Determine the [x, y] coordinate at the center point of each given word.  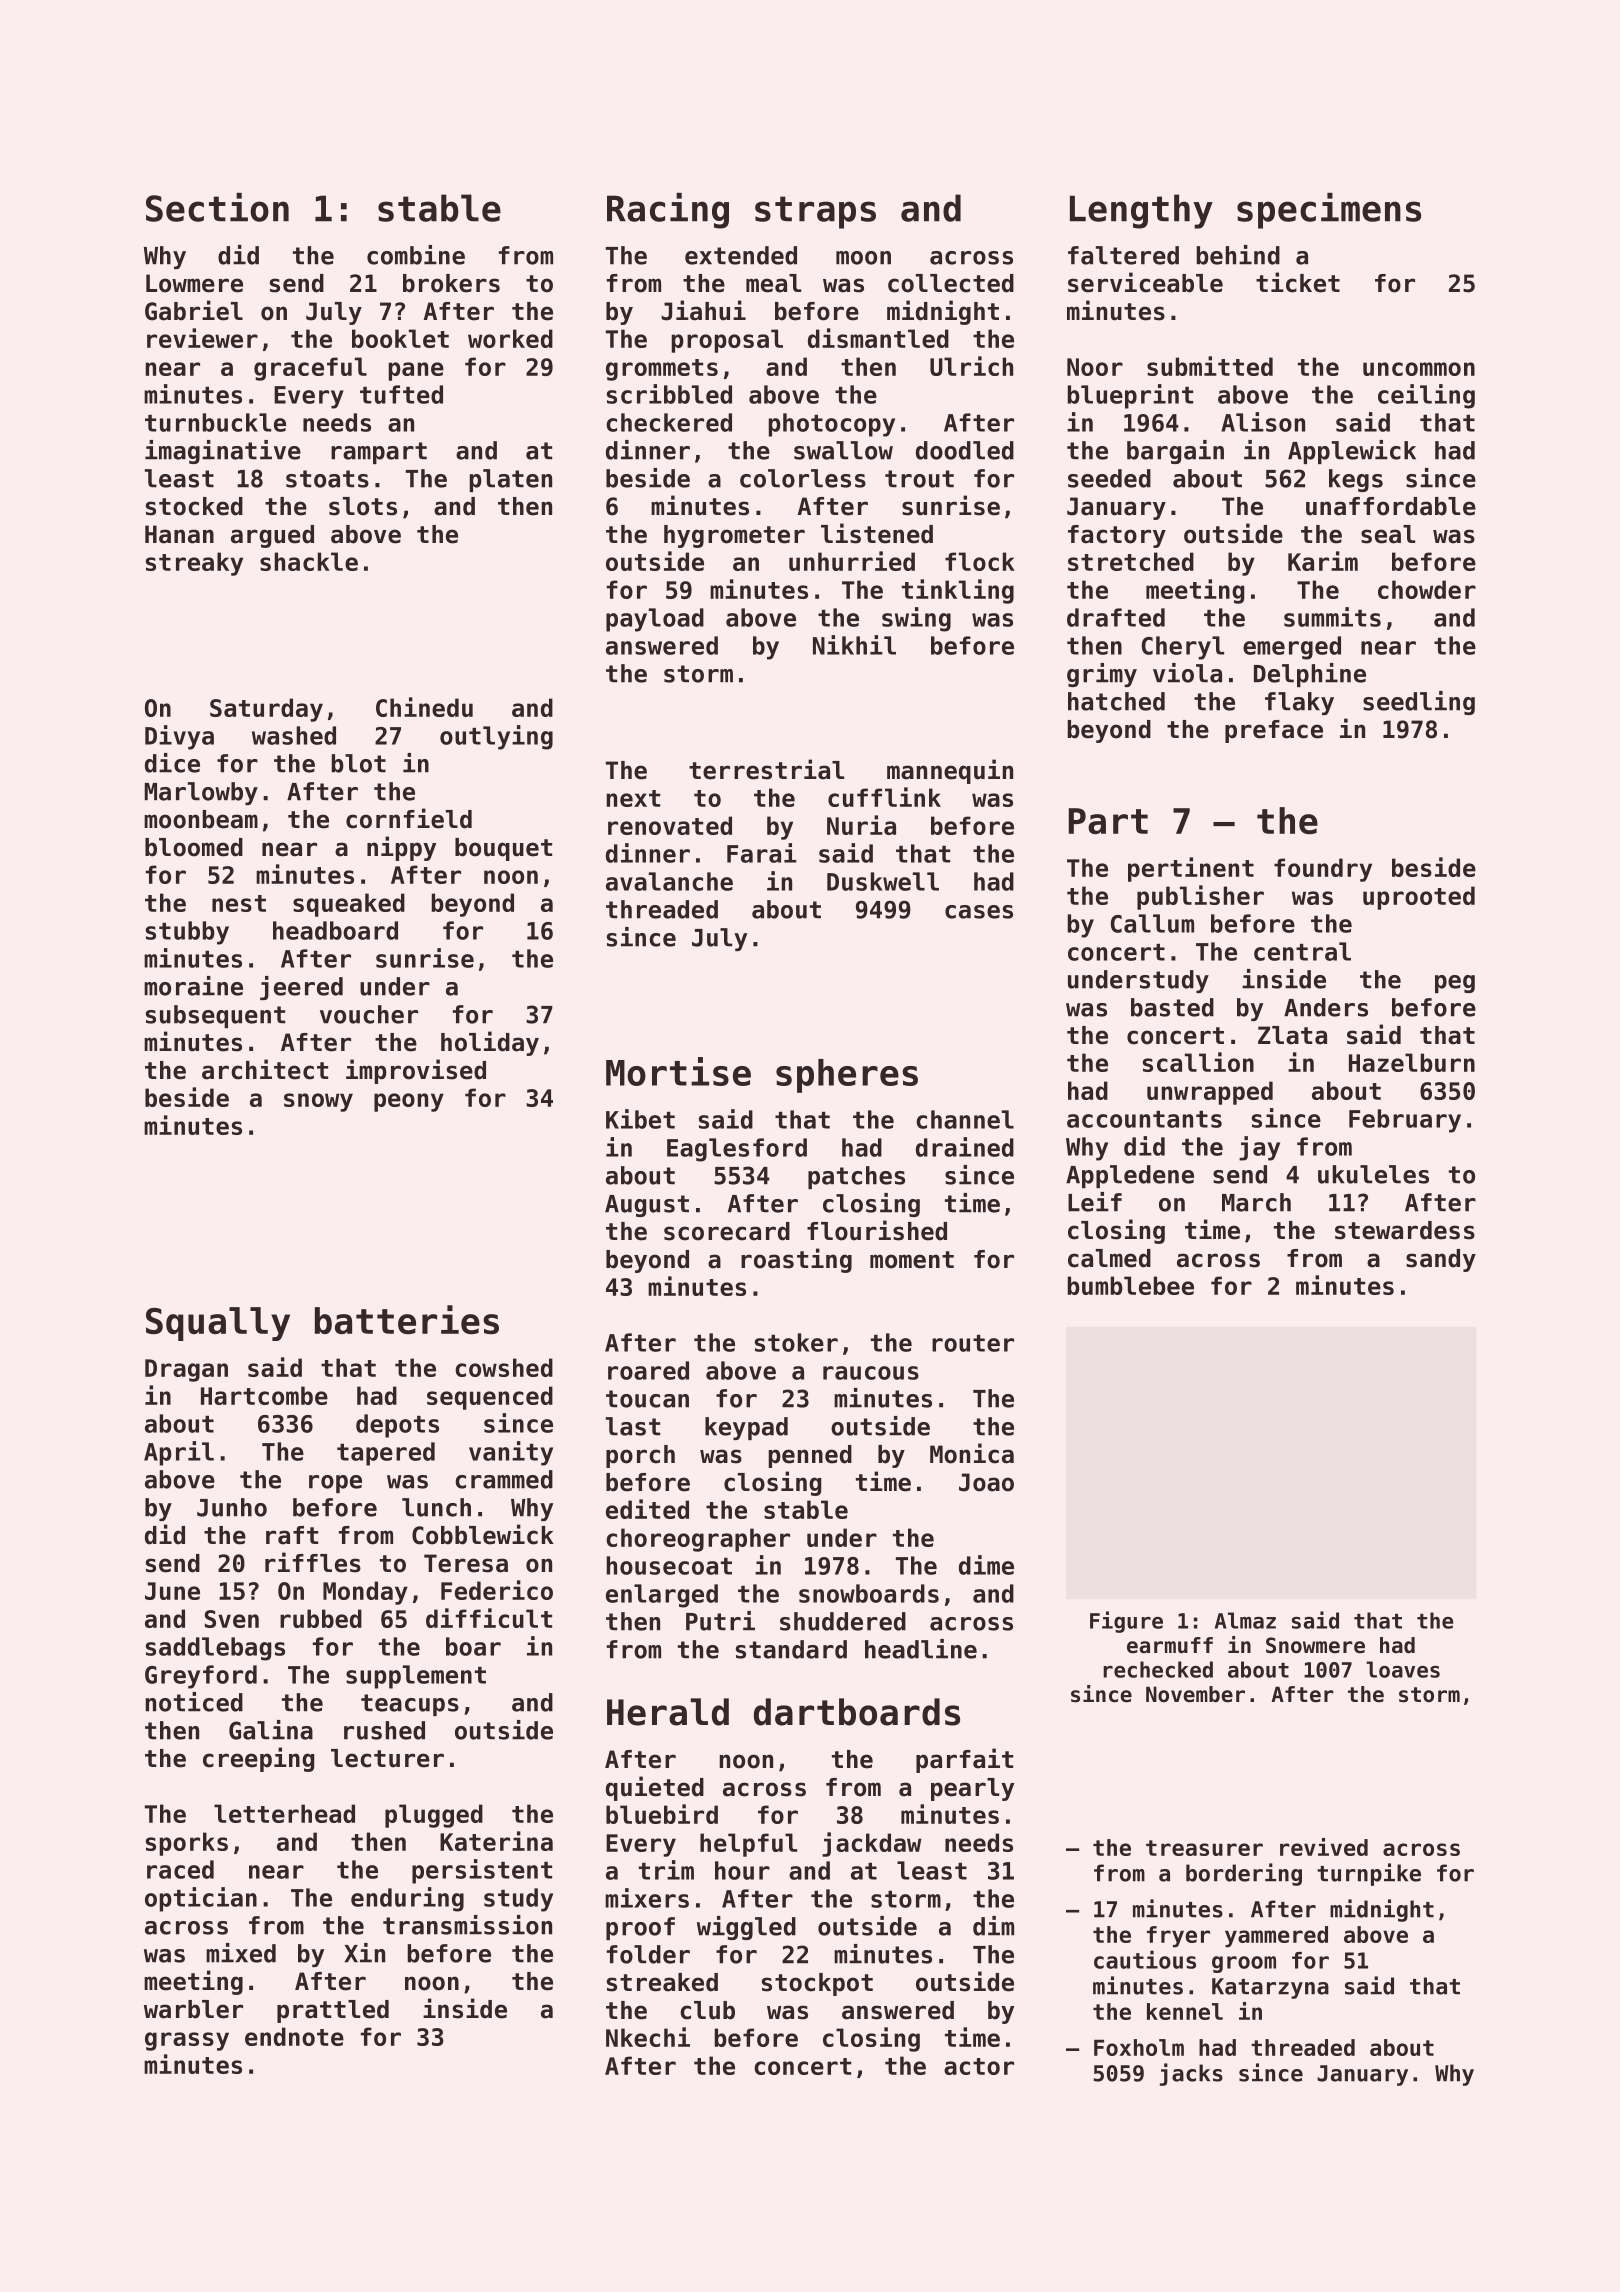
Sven [232, 1619]
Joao [986, 1482]
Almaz [1245, 1620]
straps [815, 212]
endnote [294, 2036]
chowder [1427, 589]
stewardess [1405, 1230]
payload [655, 620]
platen [511, 480]
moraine [193, 986]
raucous [871, 1373]
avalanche [669, 881]
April [179, 1453]
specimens [1329, 211]
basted [1172, 1007]
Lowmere [194, 283]
